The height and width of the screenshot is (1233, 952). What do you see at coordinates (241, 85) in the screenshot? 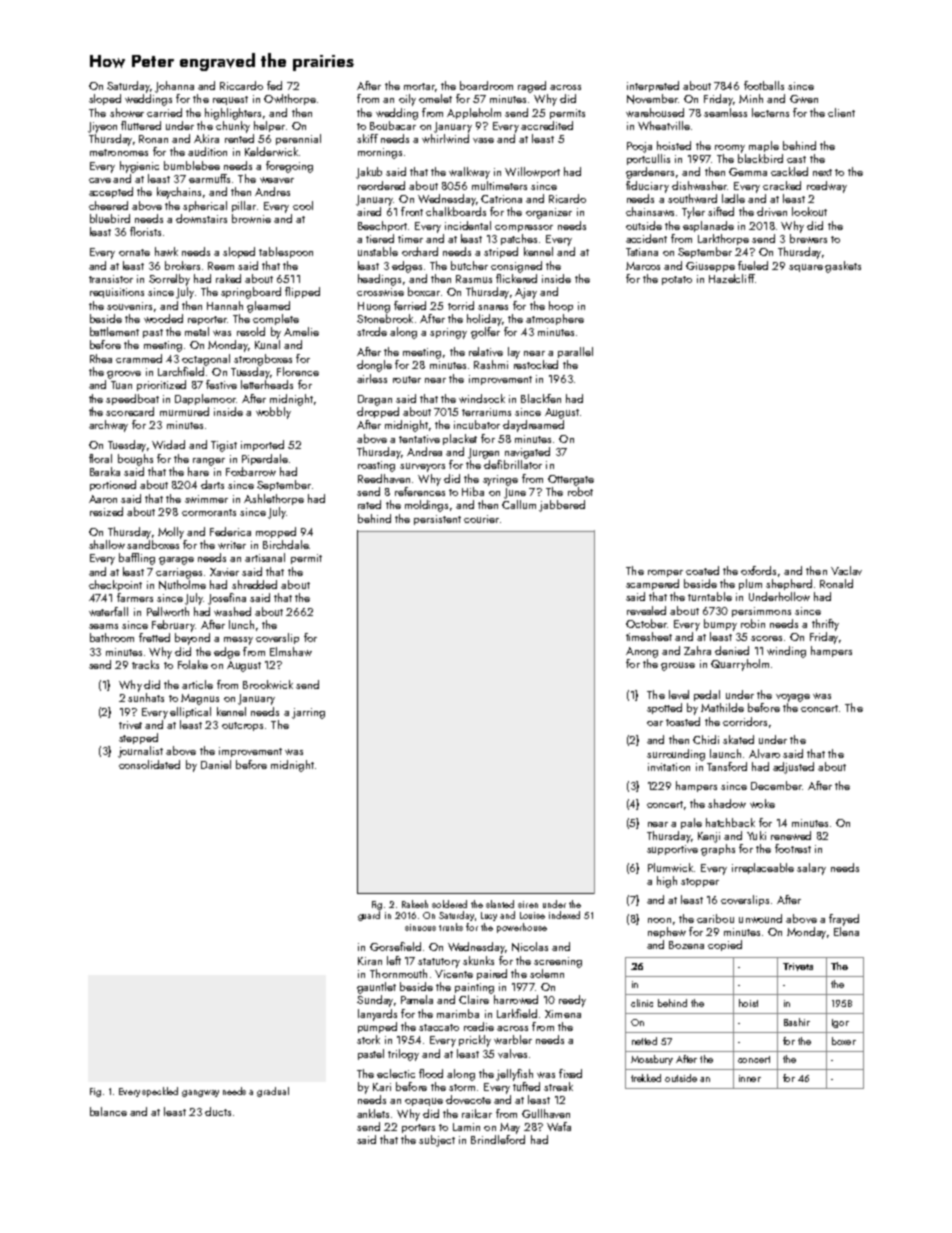
I see `Riccardo` at bounding box center [241, 85].
